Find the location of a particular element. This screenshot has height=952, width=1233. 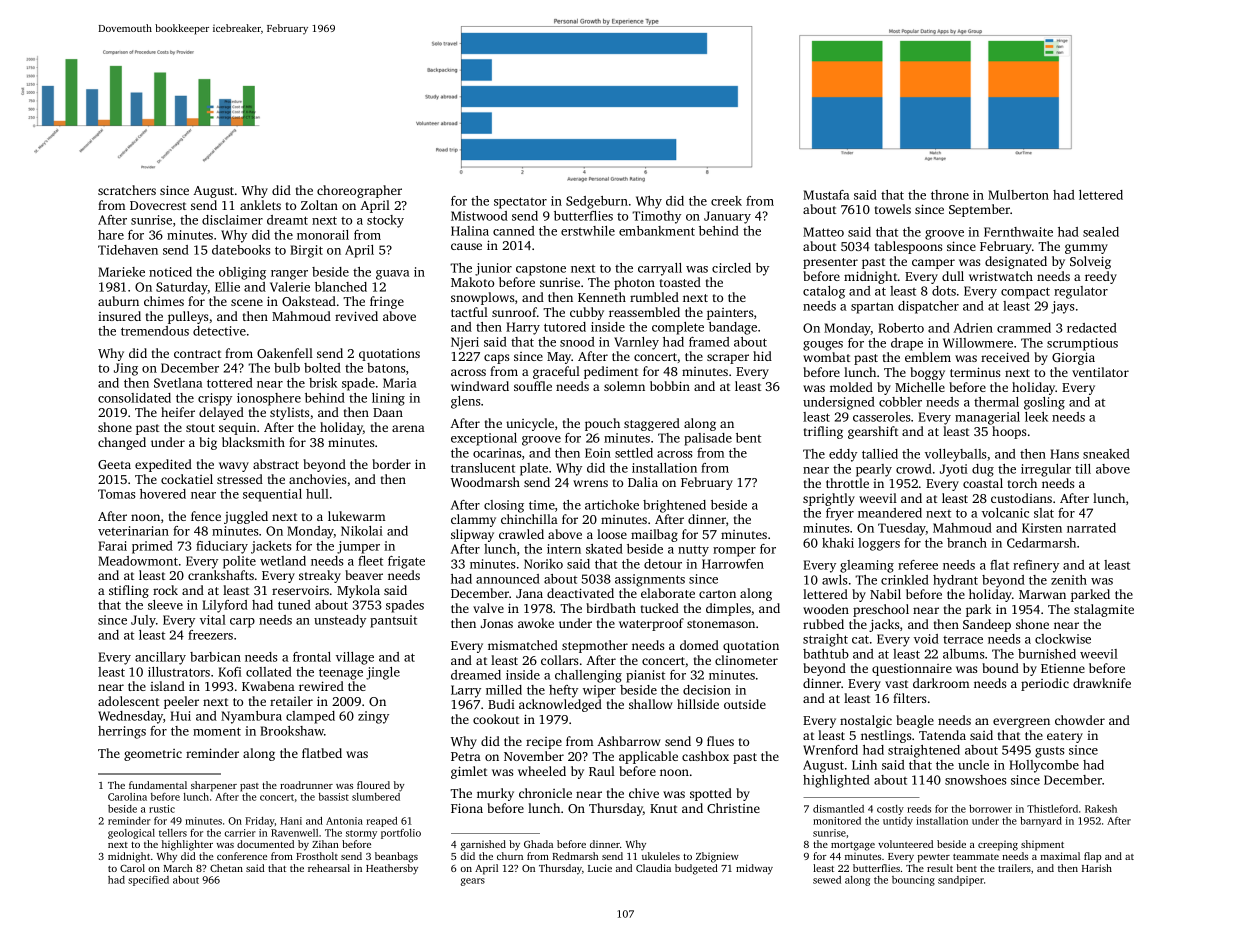

sandpiper is located at coordinates (961, 881).
